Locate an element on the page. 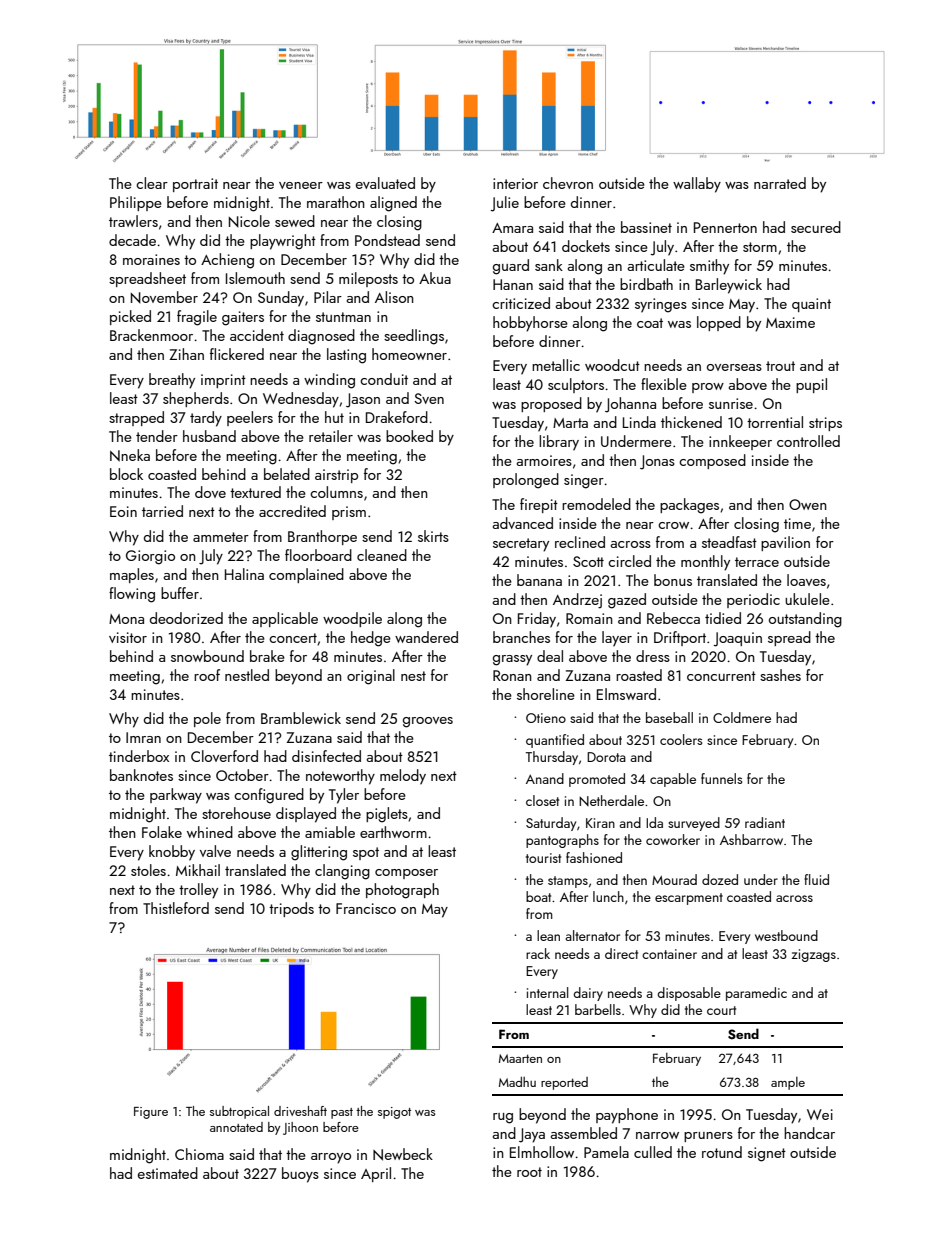 This document has height=1233, width=952. picked is located at coordinates (130, 317).
